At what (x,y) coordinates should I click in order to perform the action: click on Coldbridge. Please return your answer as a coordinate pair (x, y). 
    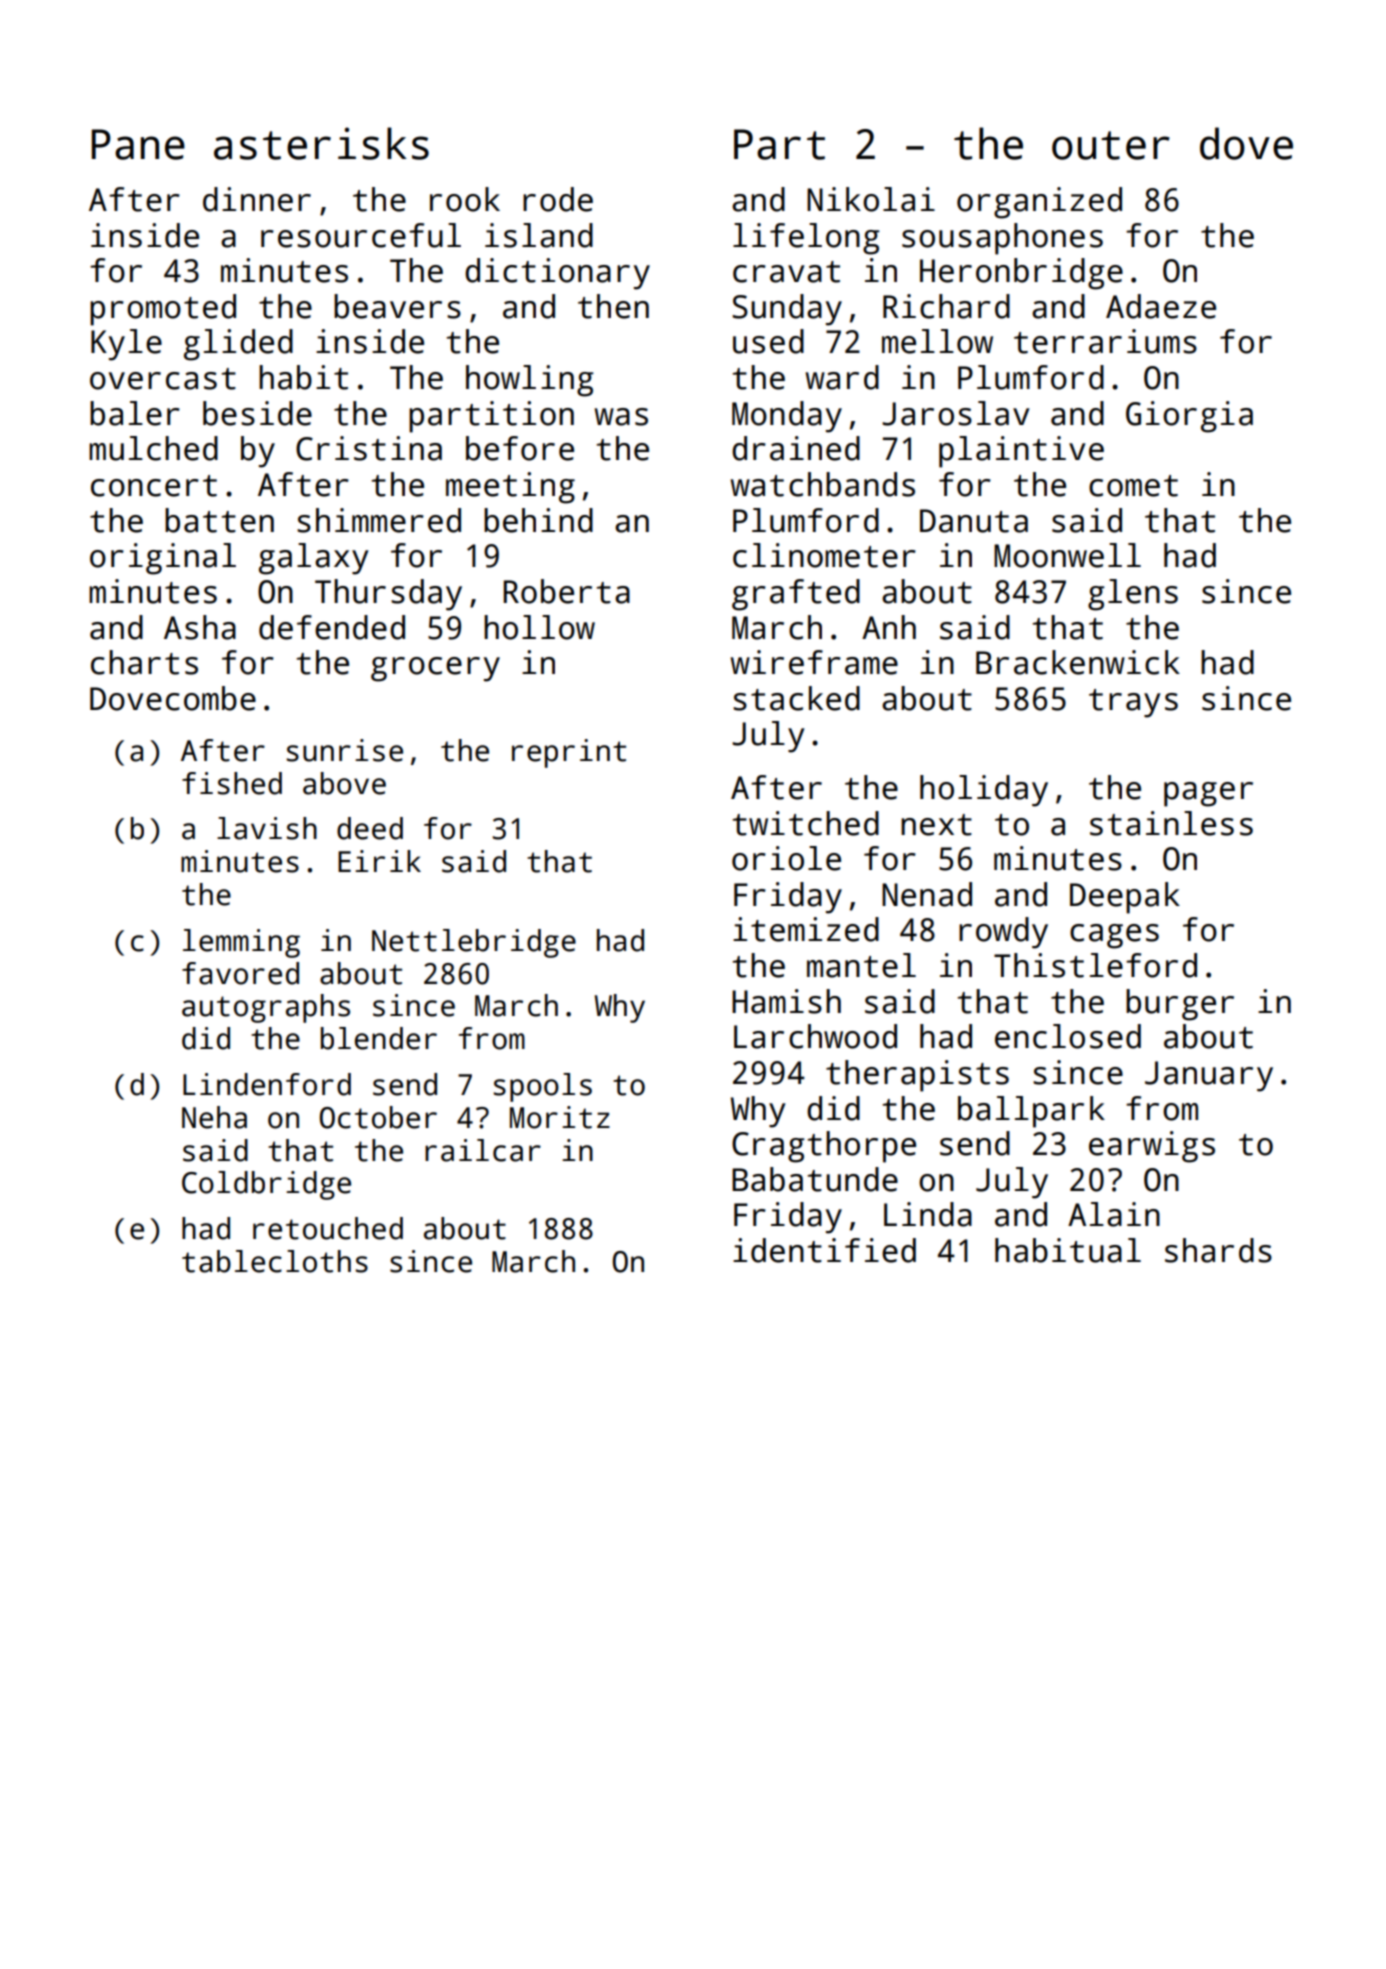
    Looking at the image, I should click on (266, 1185).
